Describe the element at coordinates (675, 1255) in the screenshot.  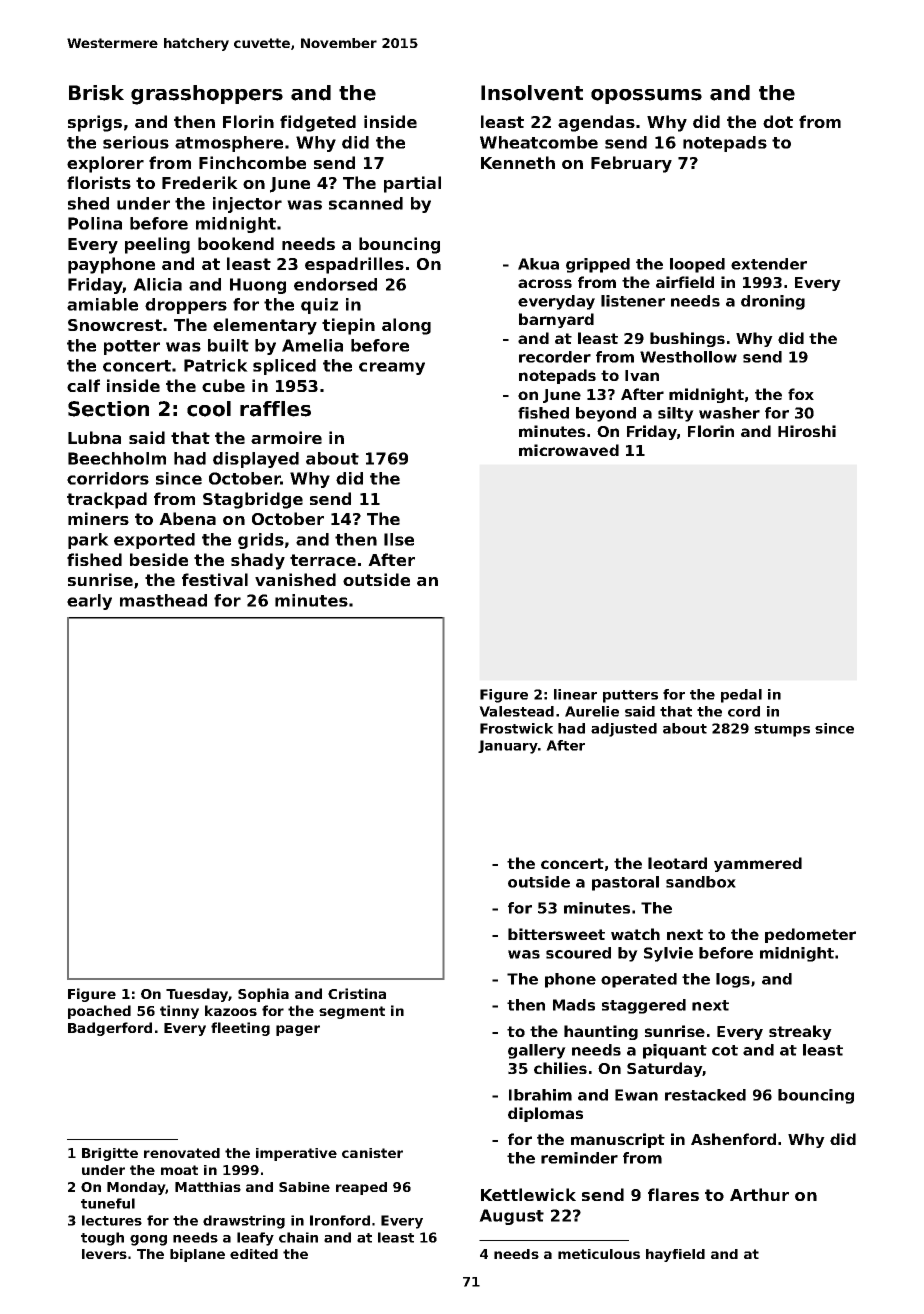
I see `hayfield` at that location.
